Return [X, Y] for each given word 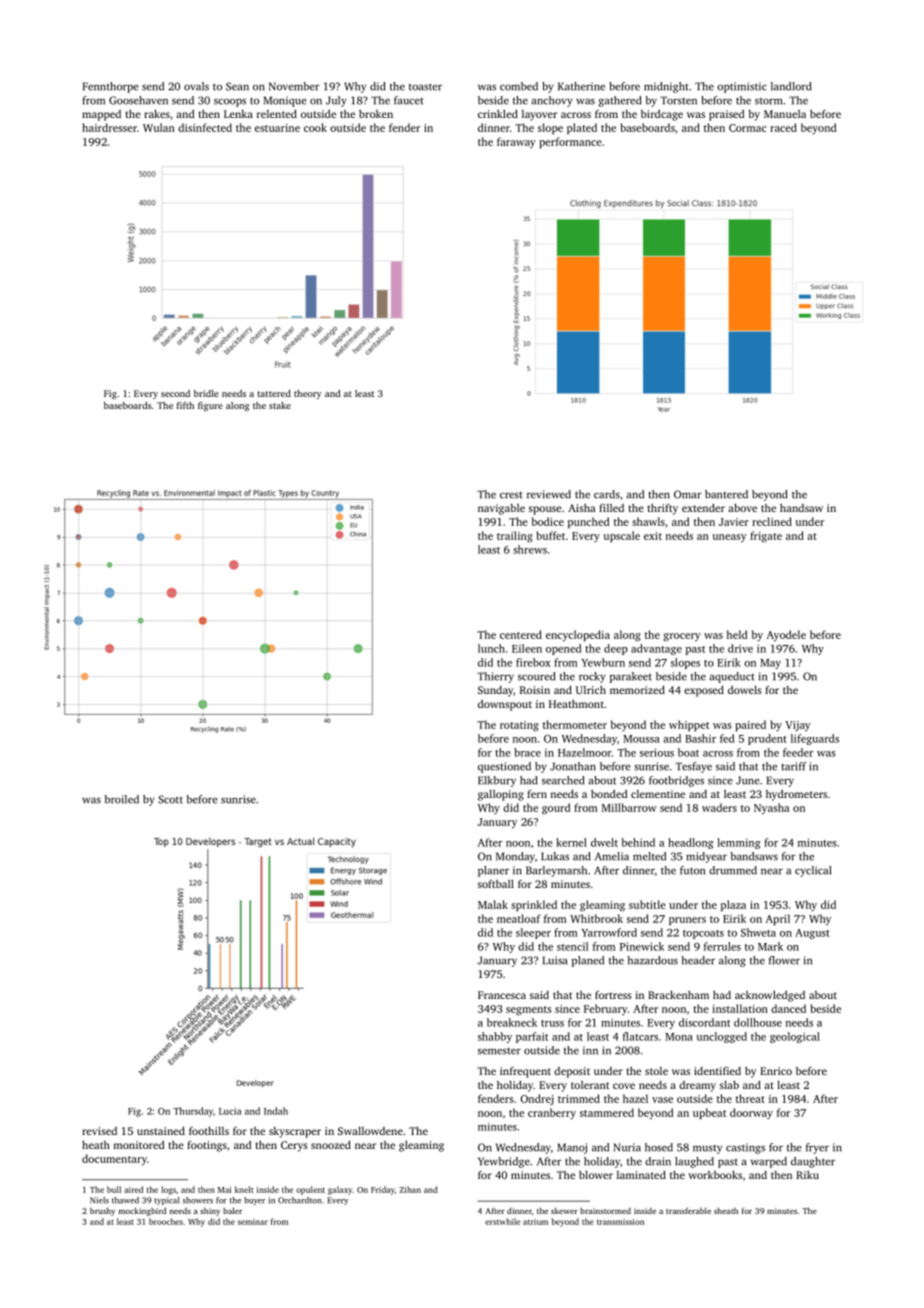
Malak [493, 904]
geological [795, 1037]
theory [308, 394]
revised [99, 1131]
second [175, 393]
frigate [766, 537]
